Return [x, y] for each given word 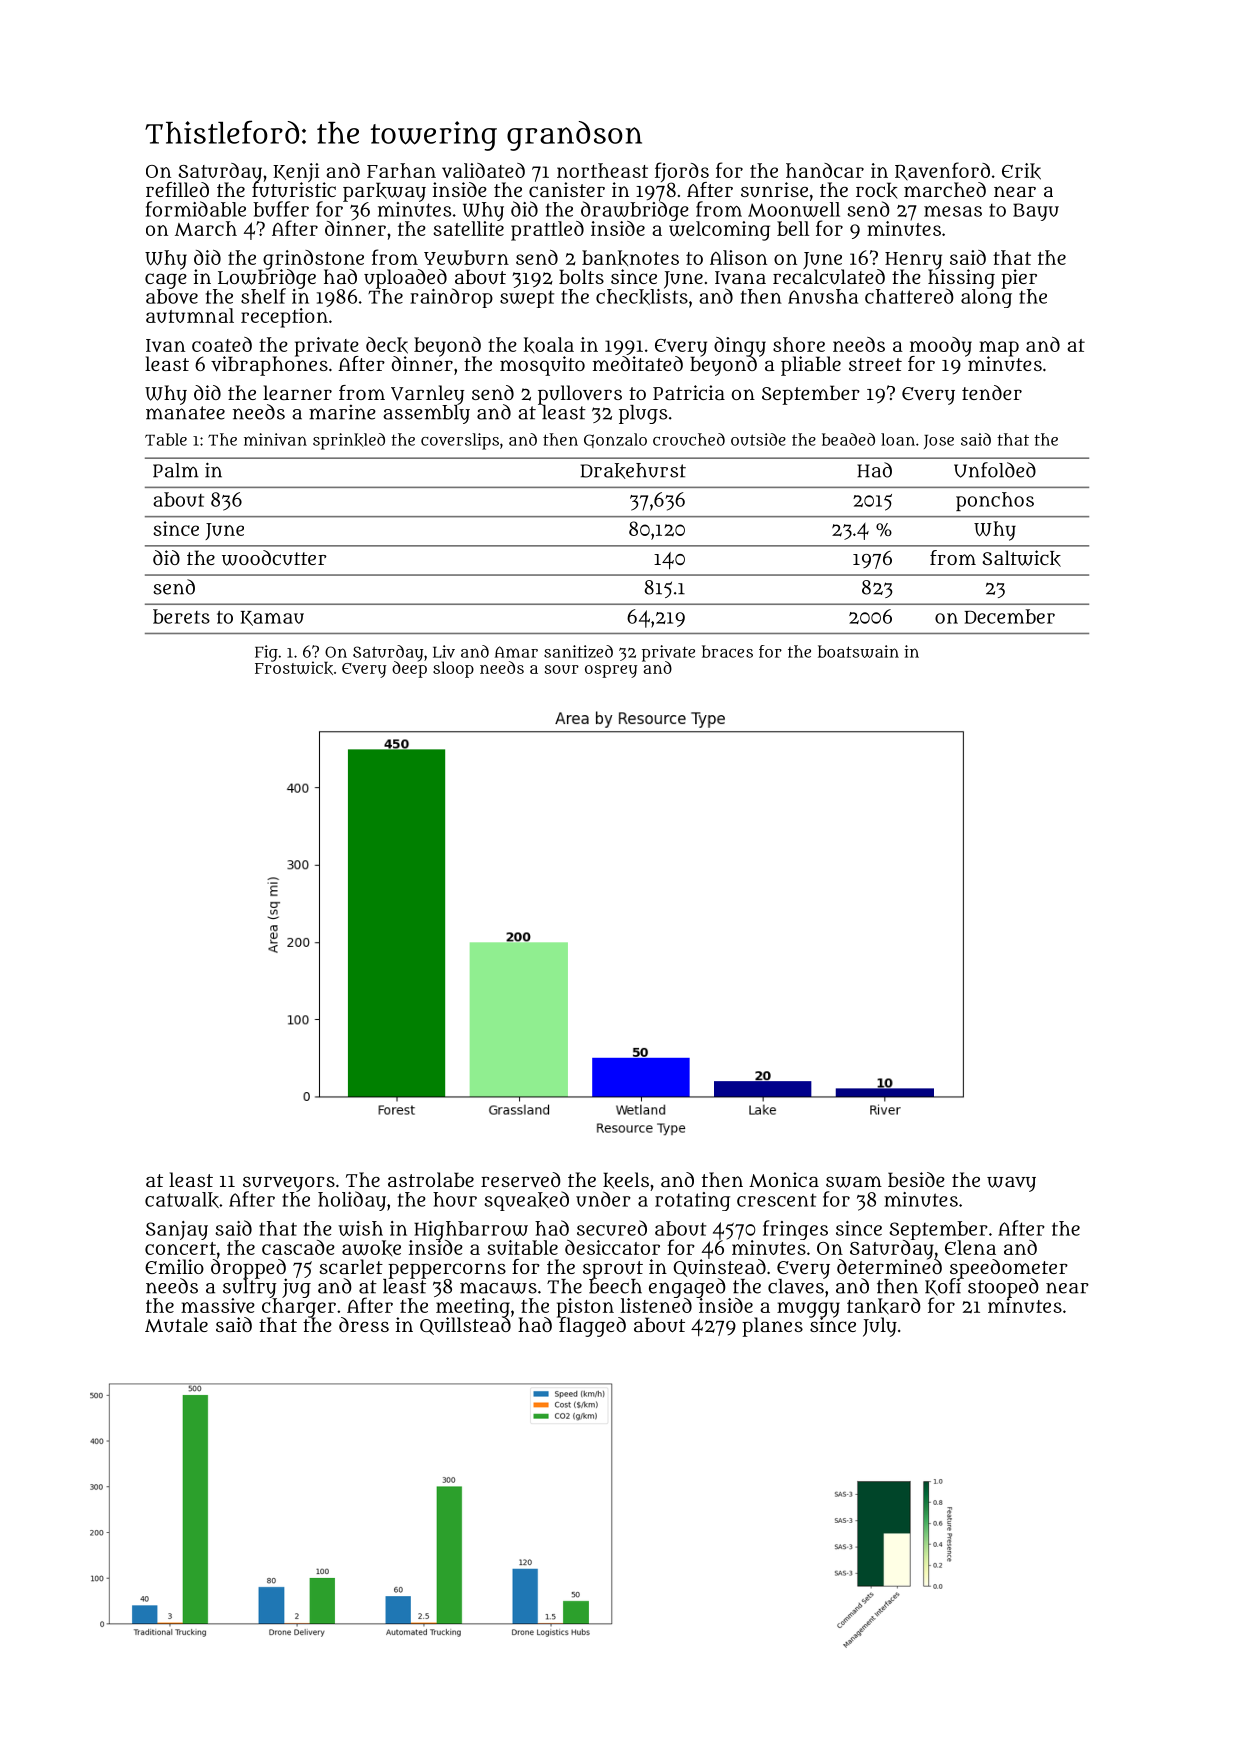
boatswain [858, 651]
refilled [177, 189]
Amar [516, 652]
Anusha [823, 296]
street [875, 364]
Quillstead [465, 1326]
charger [299, 1308]
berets [181, 616]
